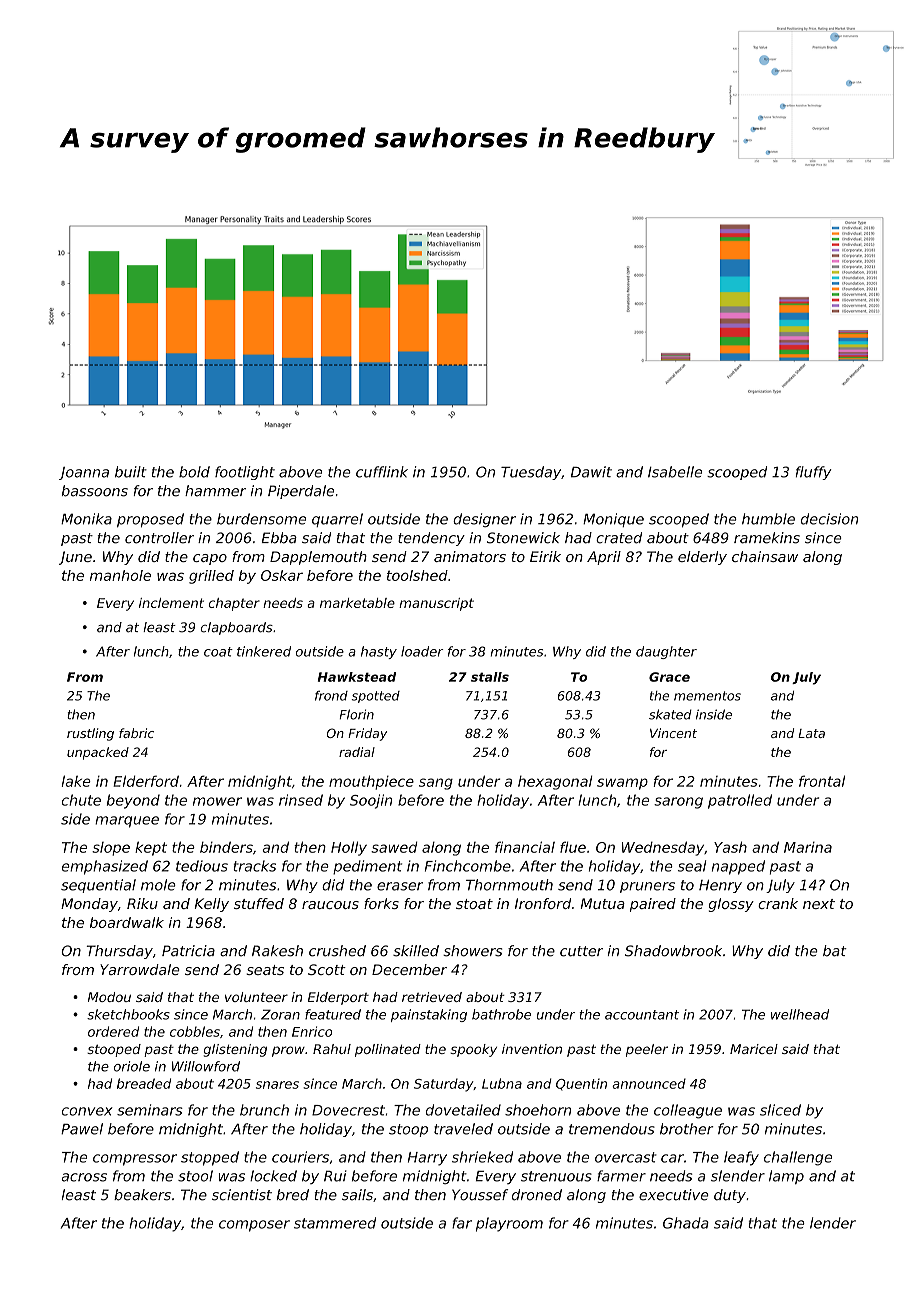 Image resolution: width=924 pixels, height=1308 pixels. I want to click on beyond, so click(133, 801).
